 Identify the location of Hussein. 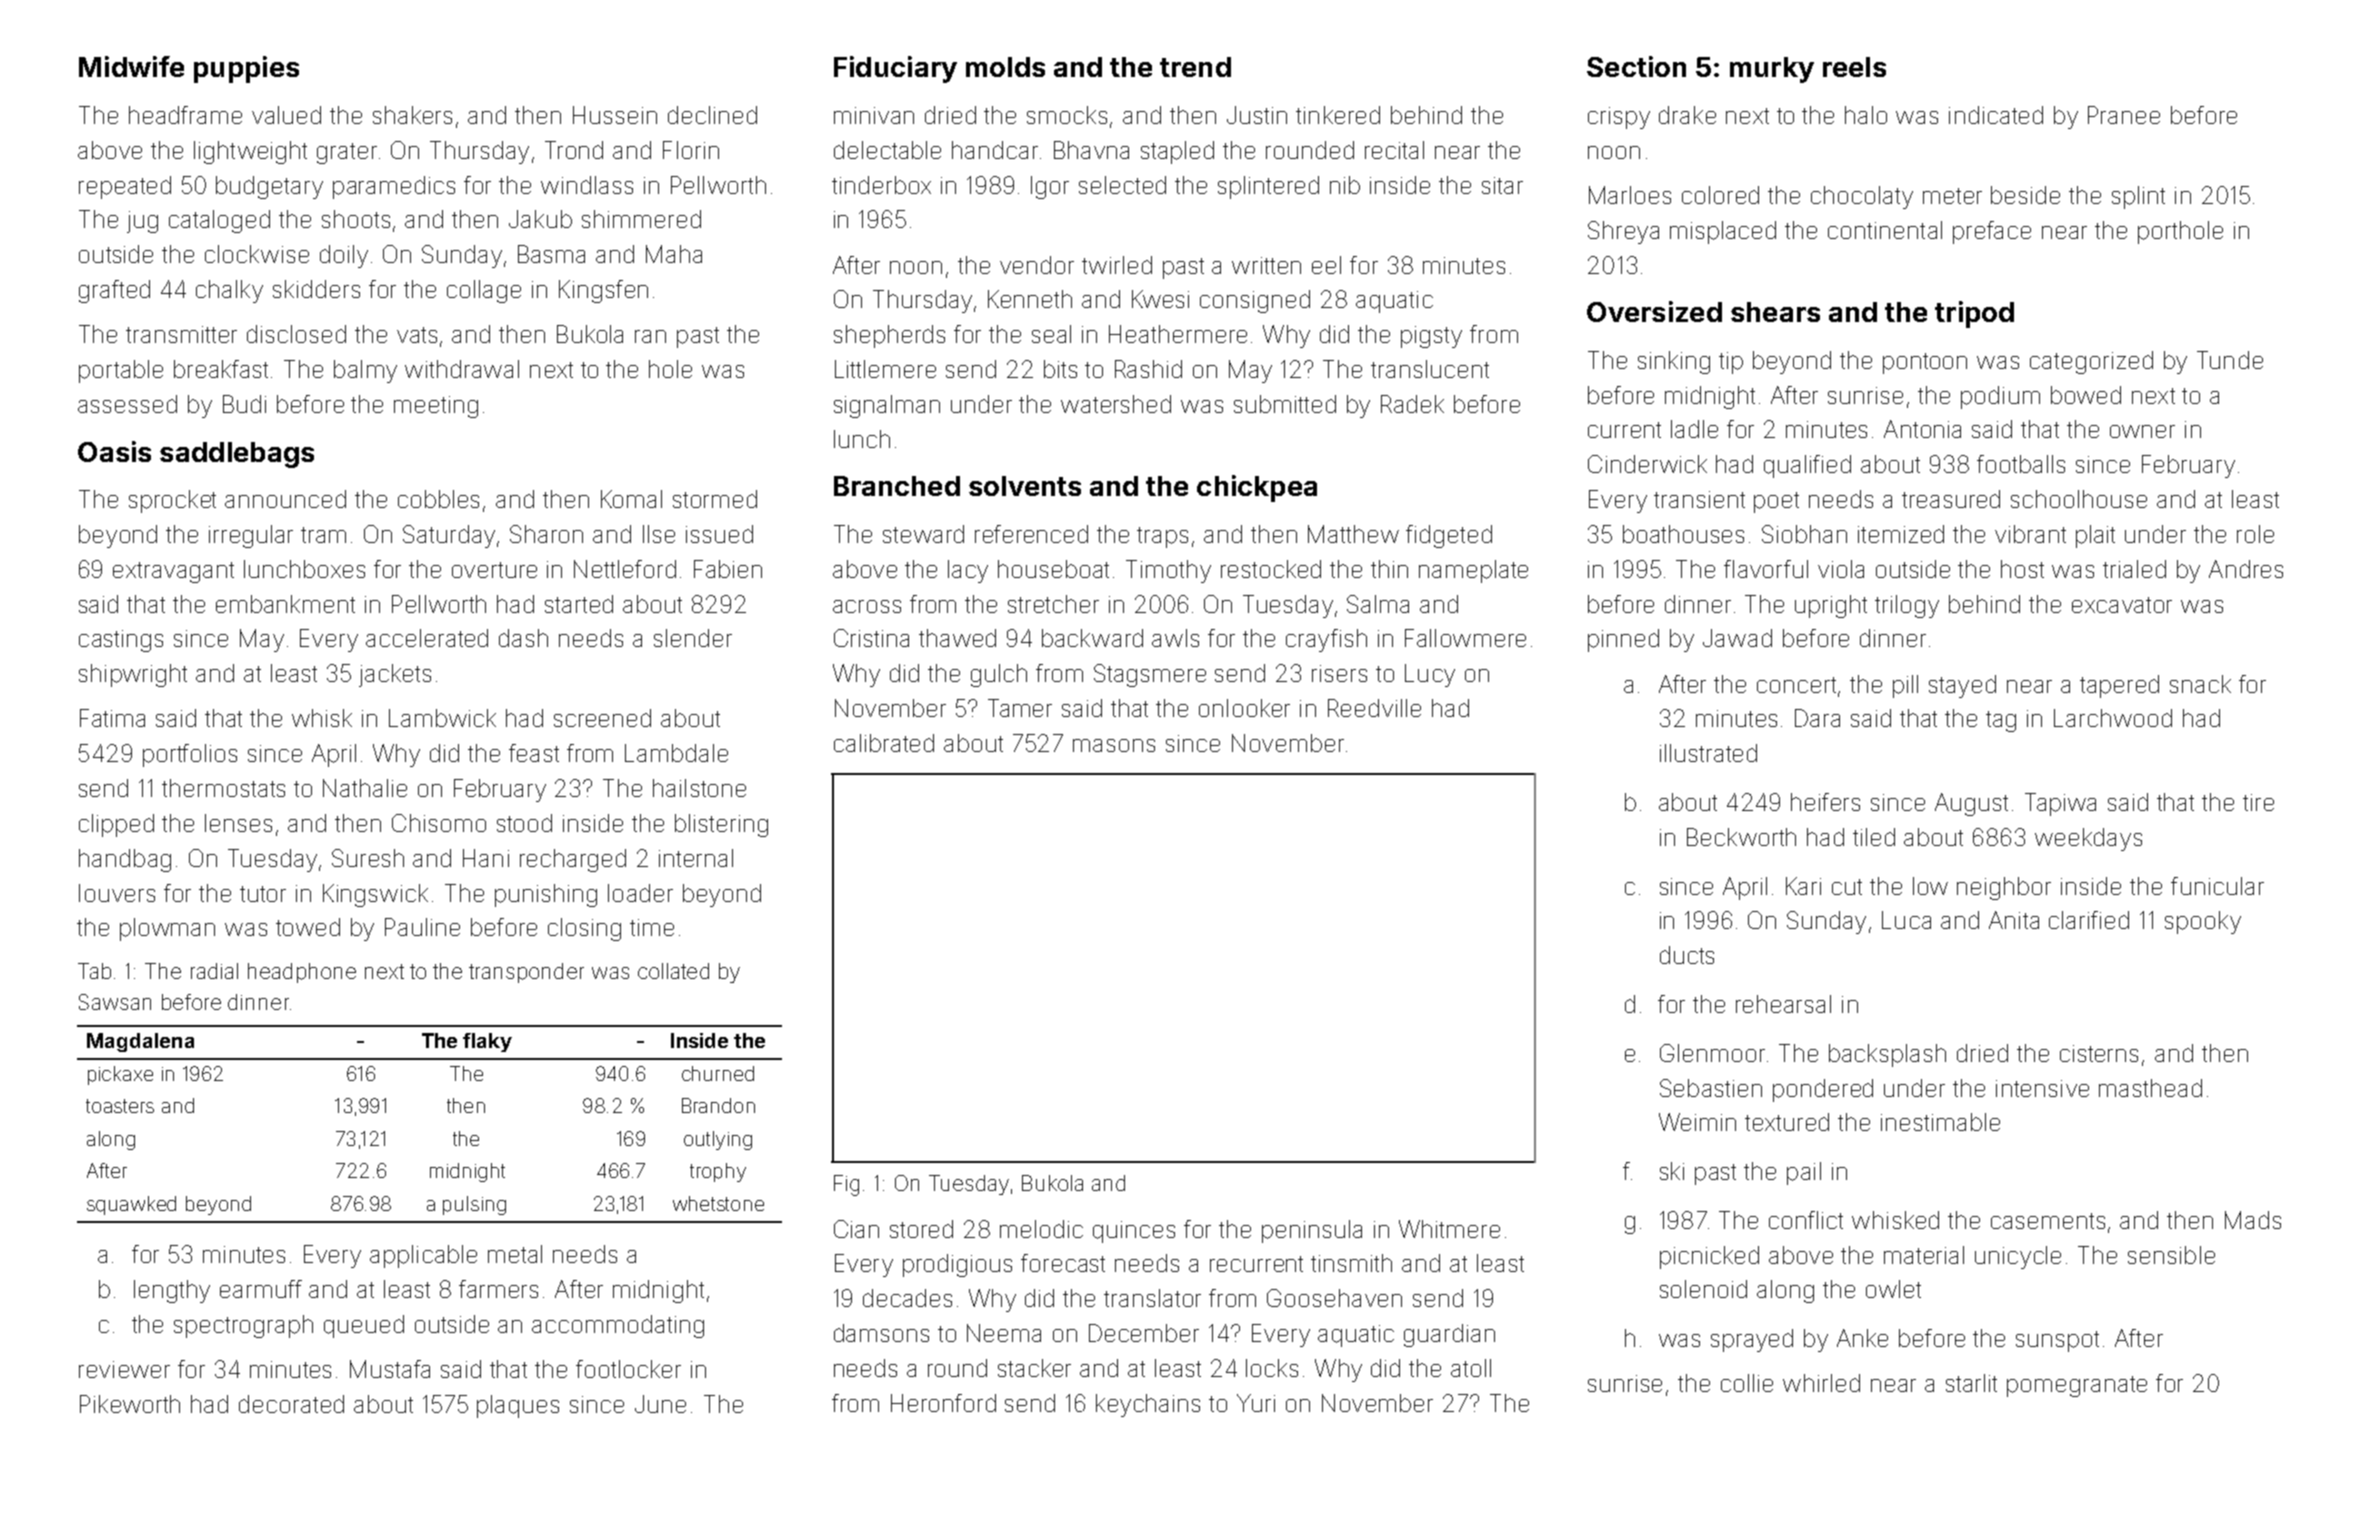
(615, 115).
